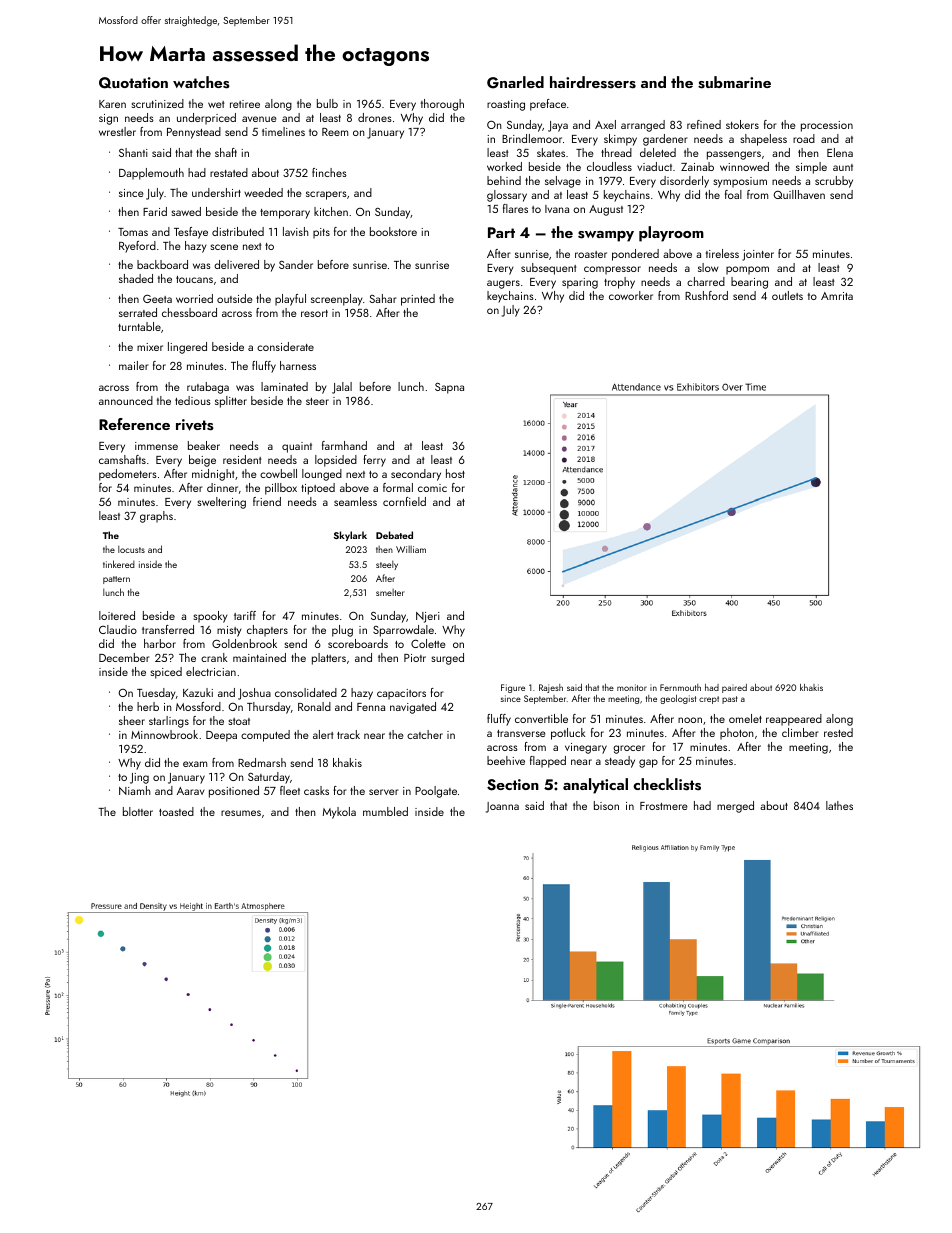 This screenshot has height=1233, width=952. What do you see at coordinates (548, 105) in the screenshot?
I see `preface` at bounding box center [548, 105].
